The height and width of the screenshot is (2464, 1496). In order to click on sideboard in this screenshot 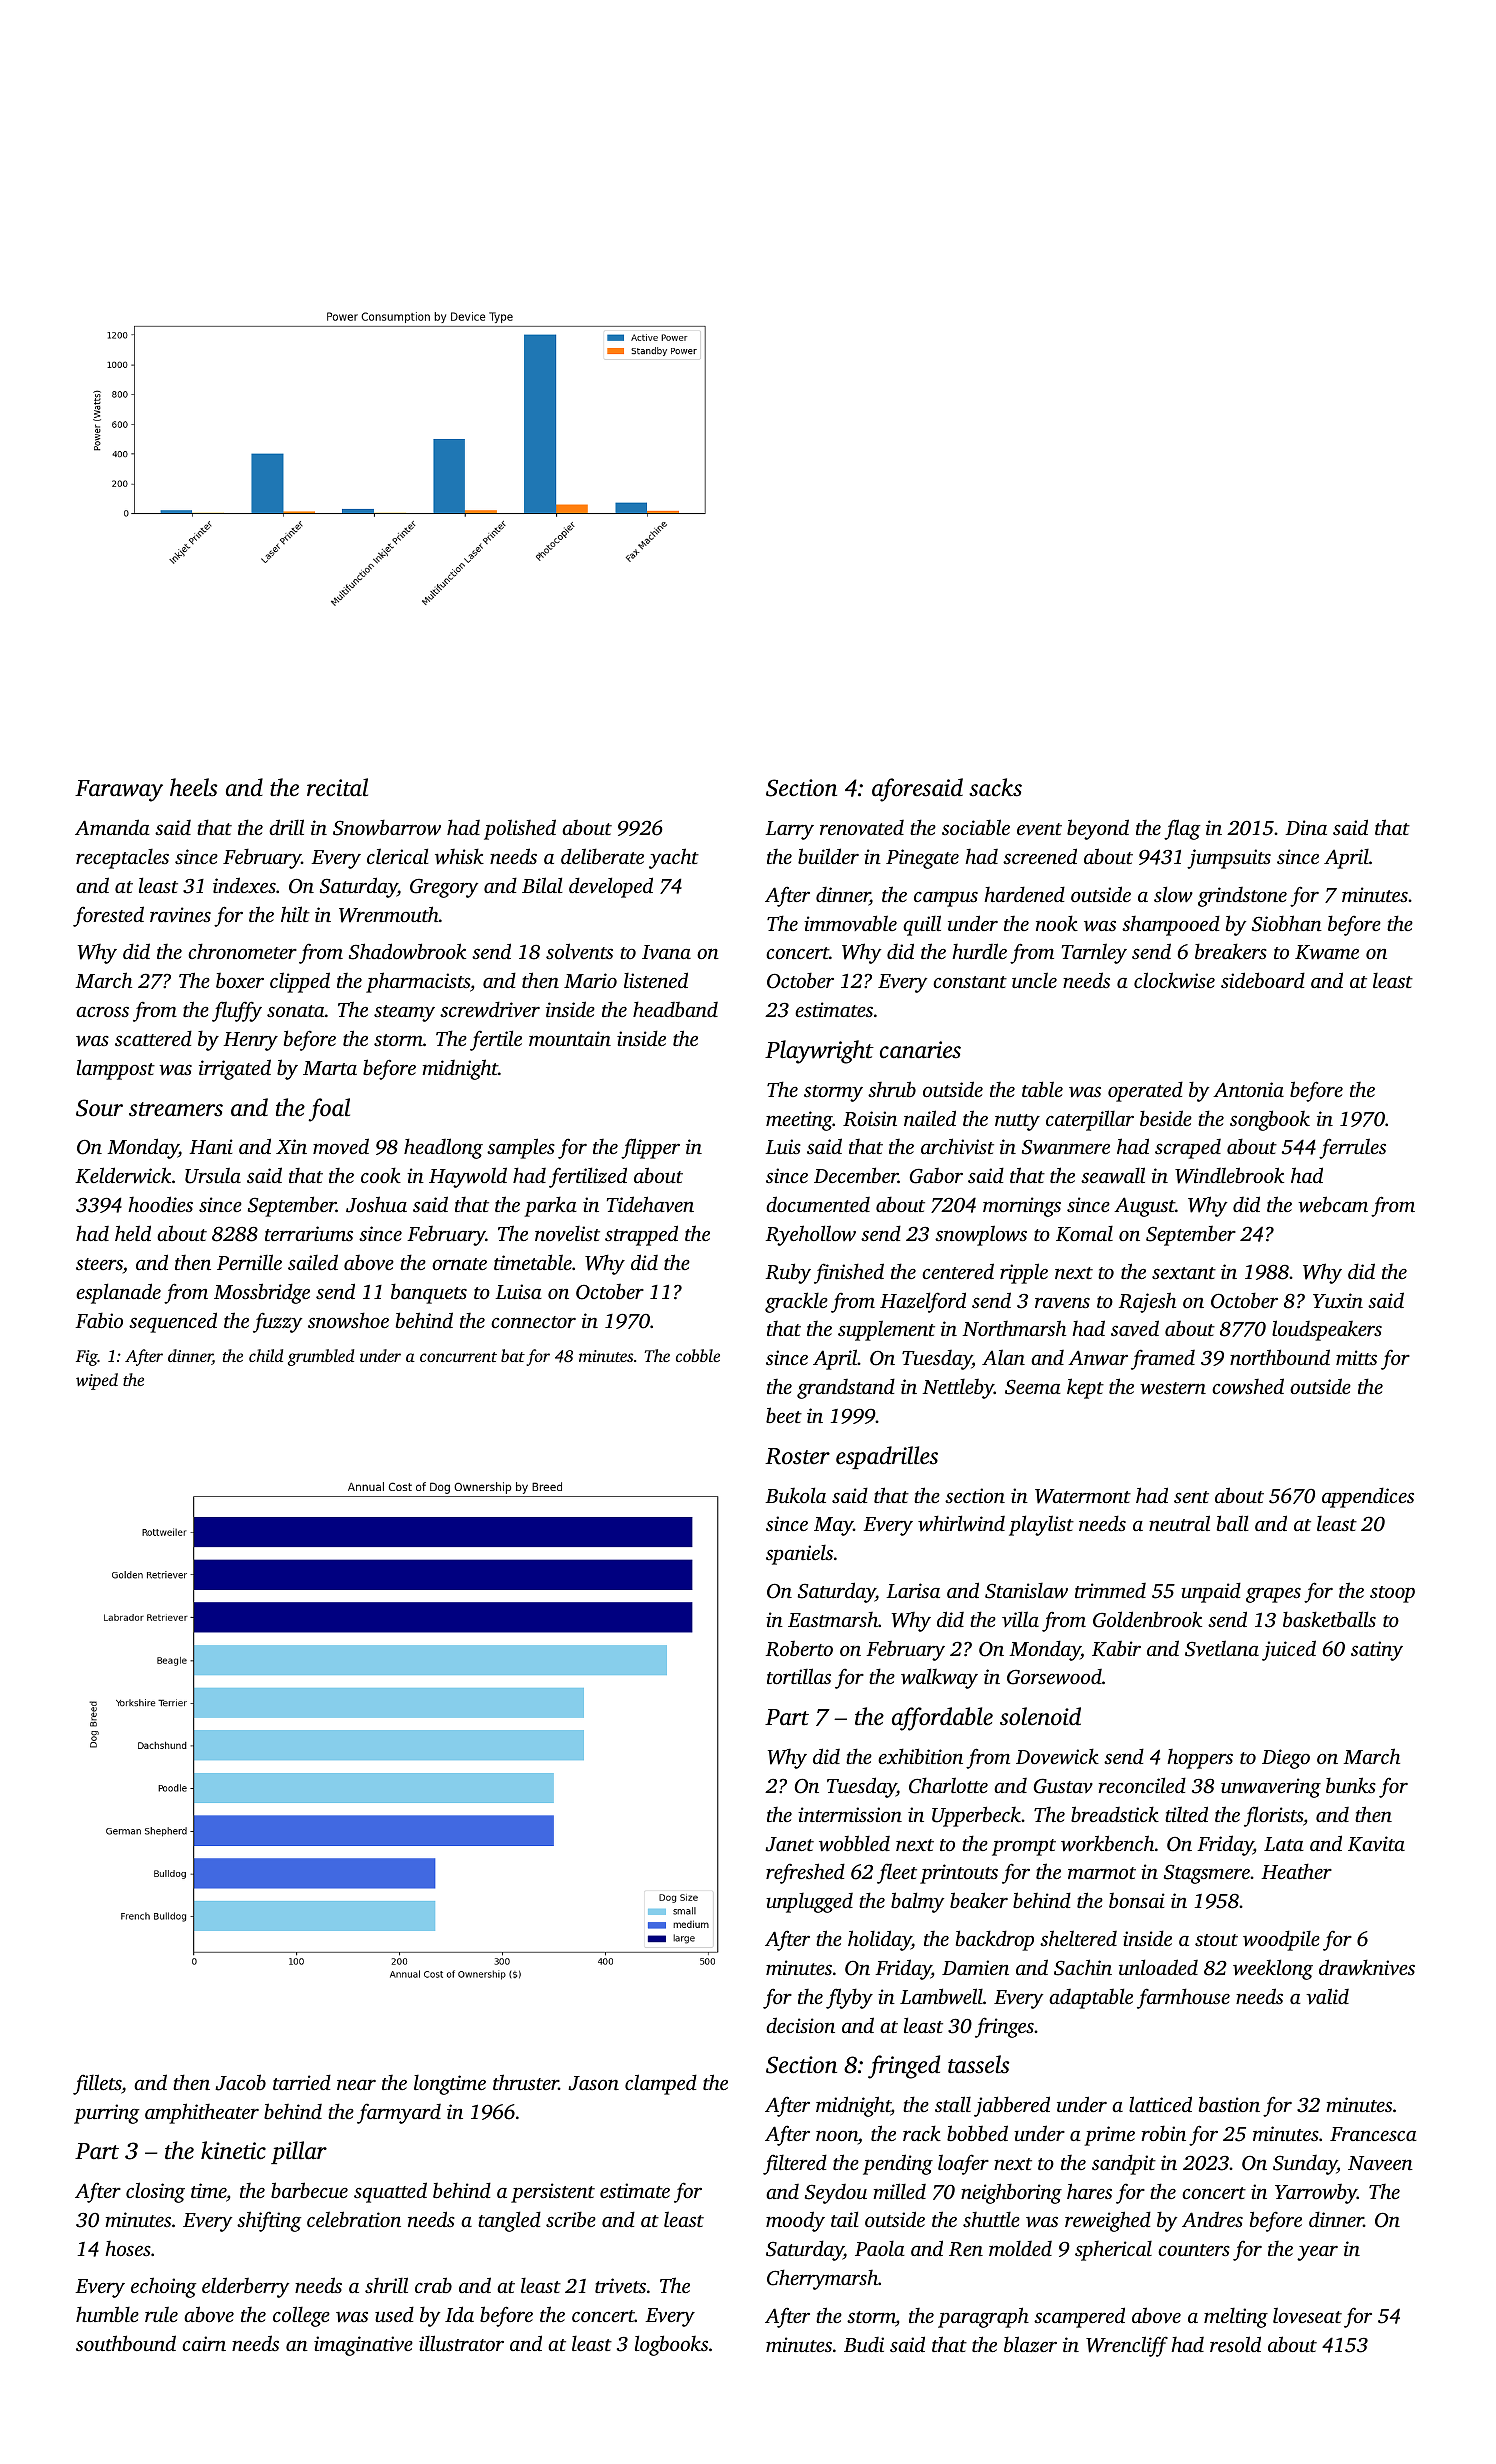, I will do `click(1263, 980)`.
